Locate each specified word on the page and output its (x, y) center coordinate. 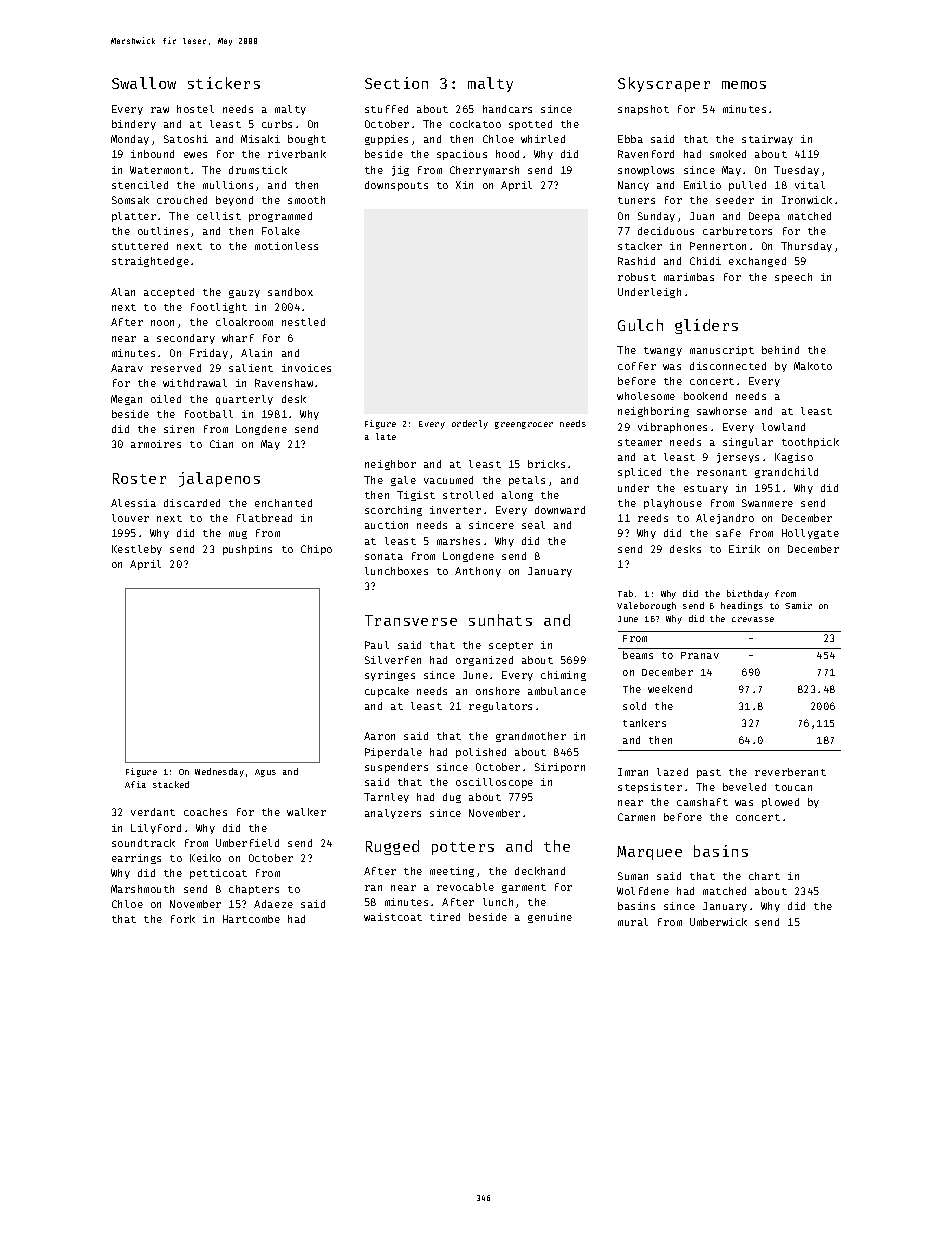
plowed (780, 803)
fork (183, 919)
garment (524, 888)
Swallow (144, 83)
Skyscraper (664, 84)
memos (744, 85)
